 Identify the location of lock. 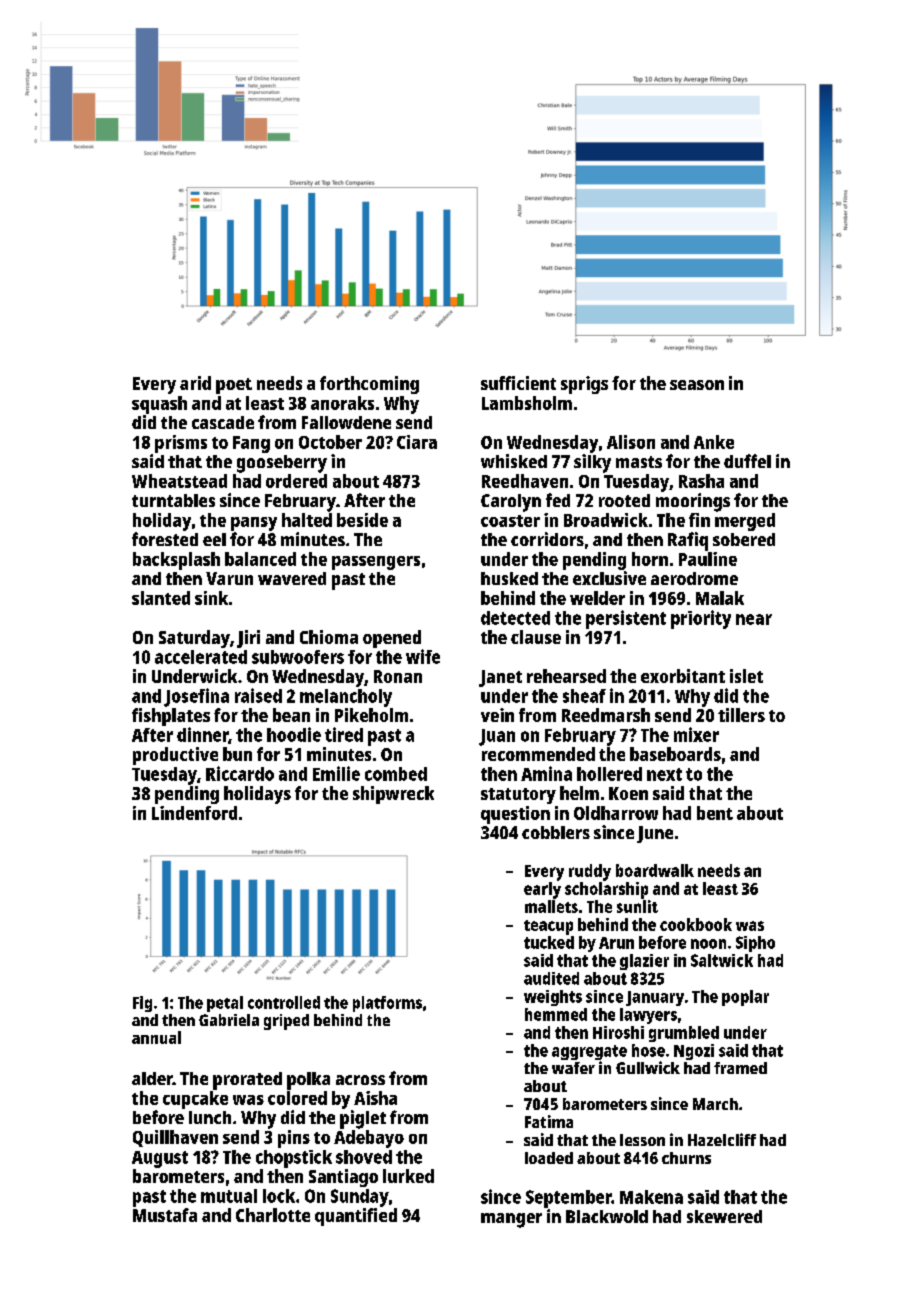
(279, 1196).
